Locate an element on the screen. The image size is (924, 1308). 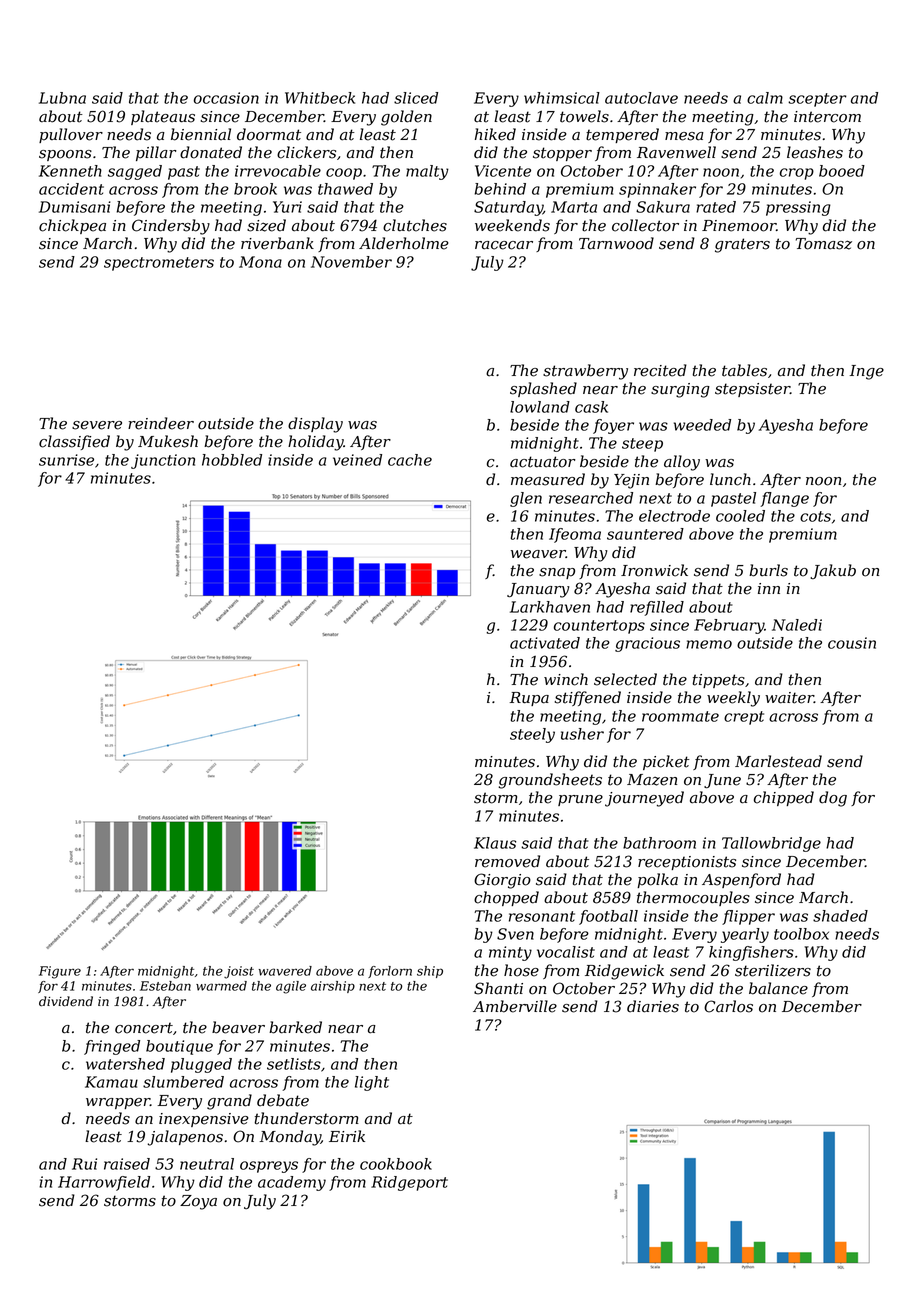
Zoya is located at coordinates (198, 1202).
